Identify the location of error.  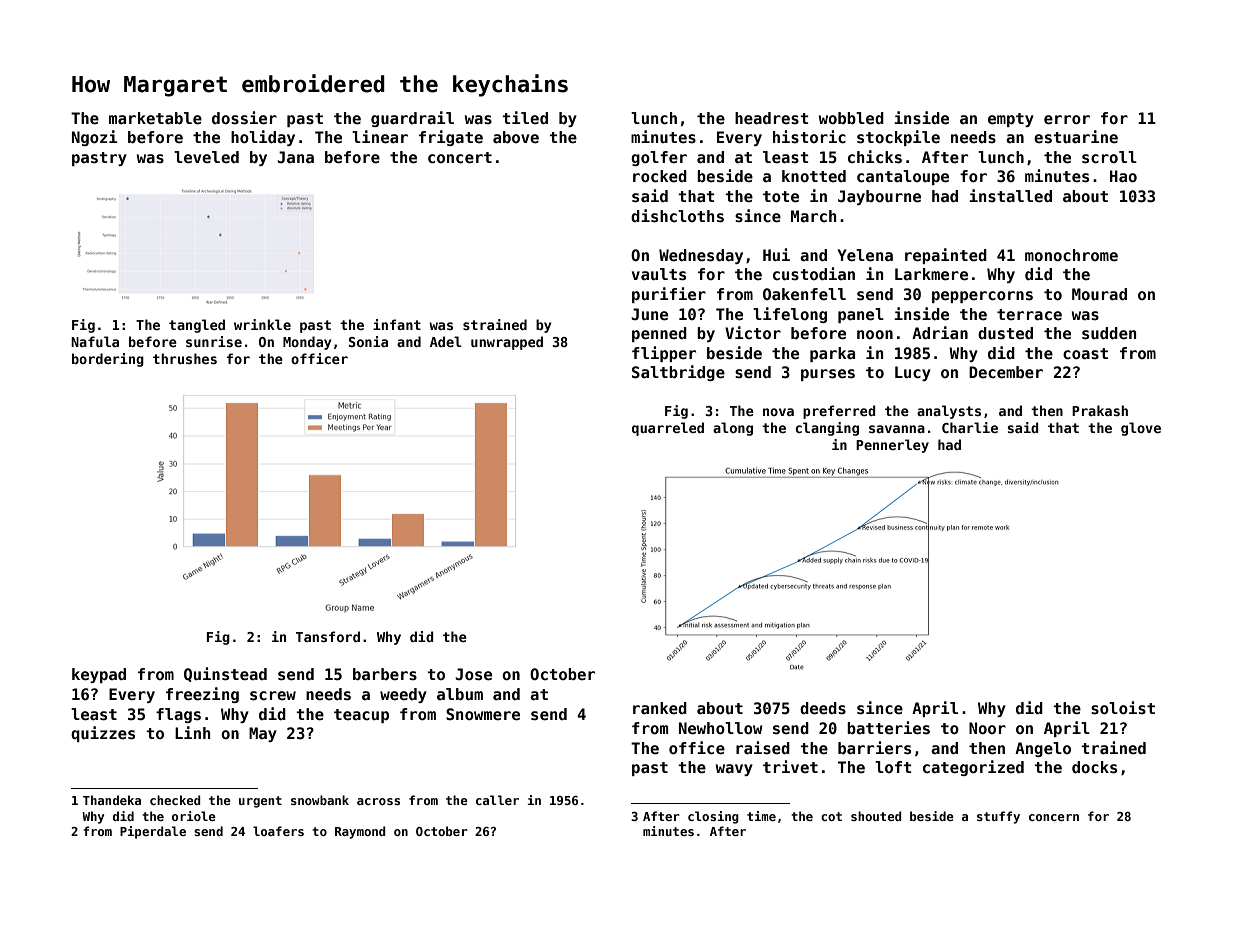
(1067, 120).
